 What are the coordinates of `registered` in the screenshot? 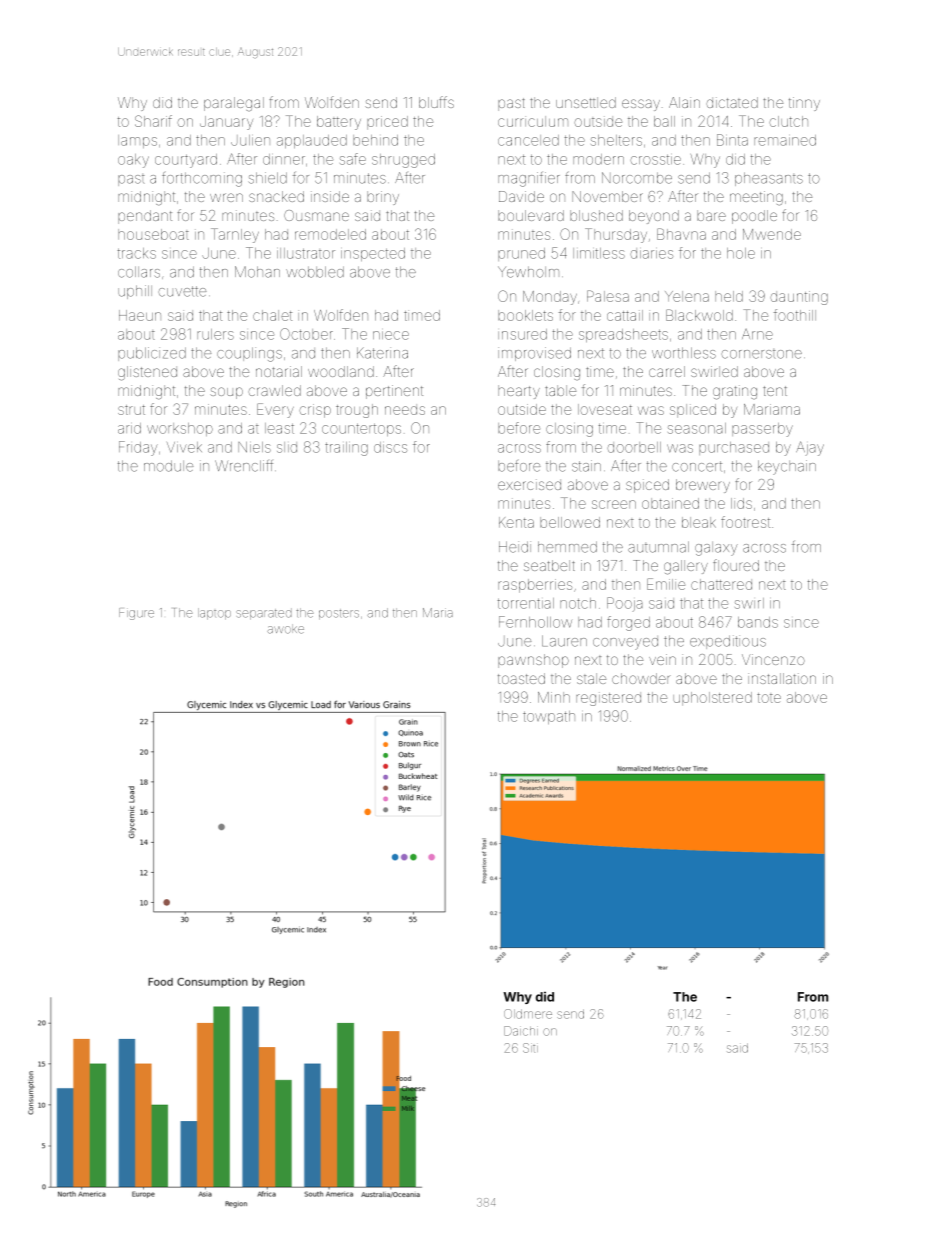 It's located at (608, 699).
